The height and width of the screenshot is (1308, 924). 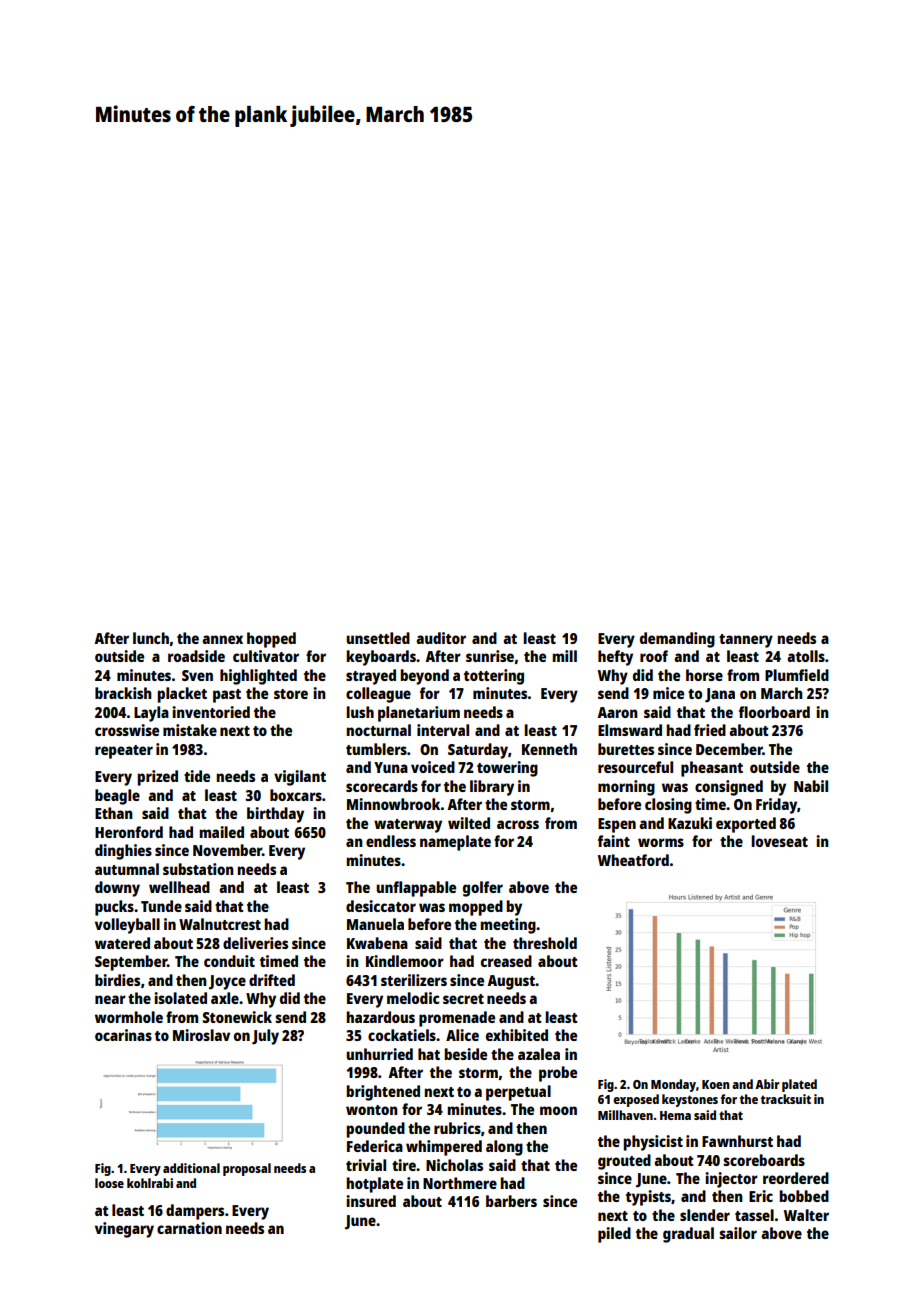 I want to click on bobbed, so click(x=804, y=1196).
